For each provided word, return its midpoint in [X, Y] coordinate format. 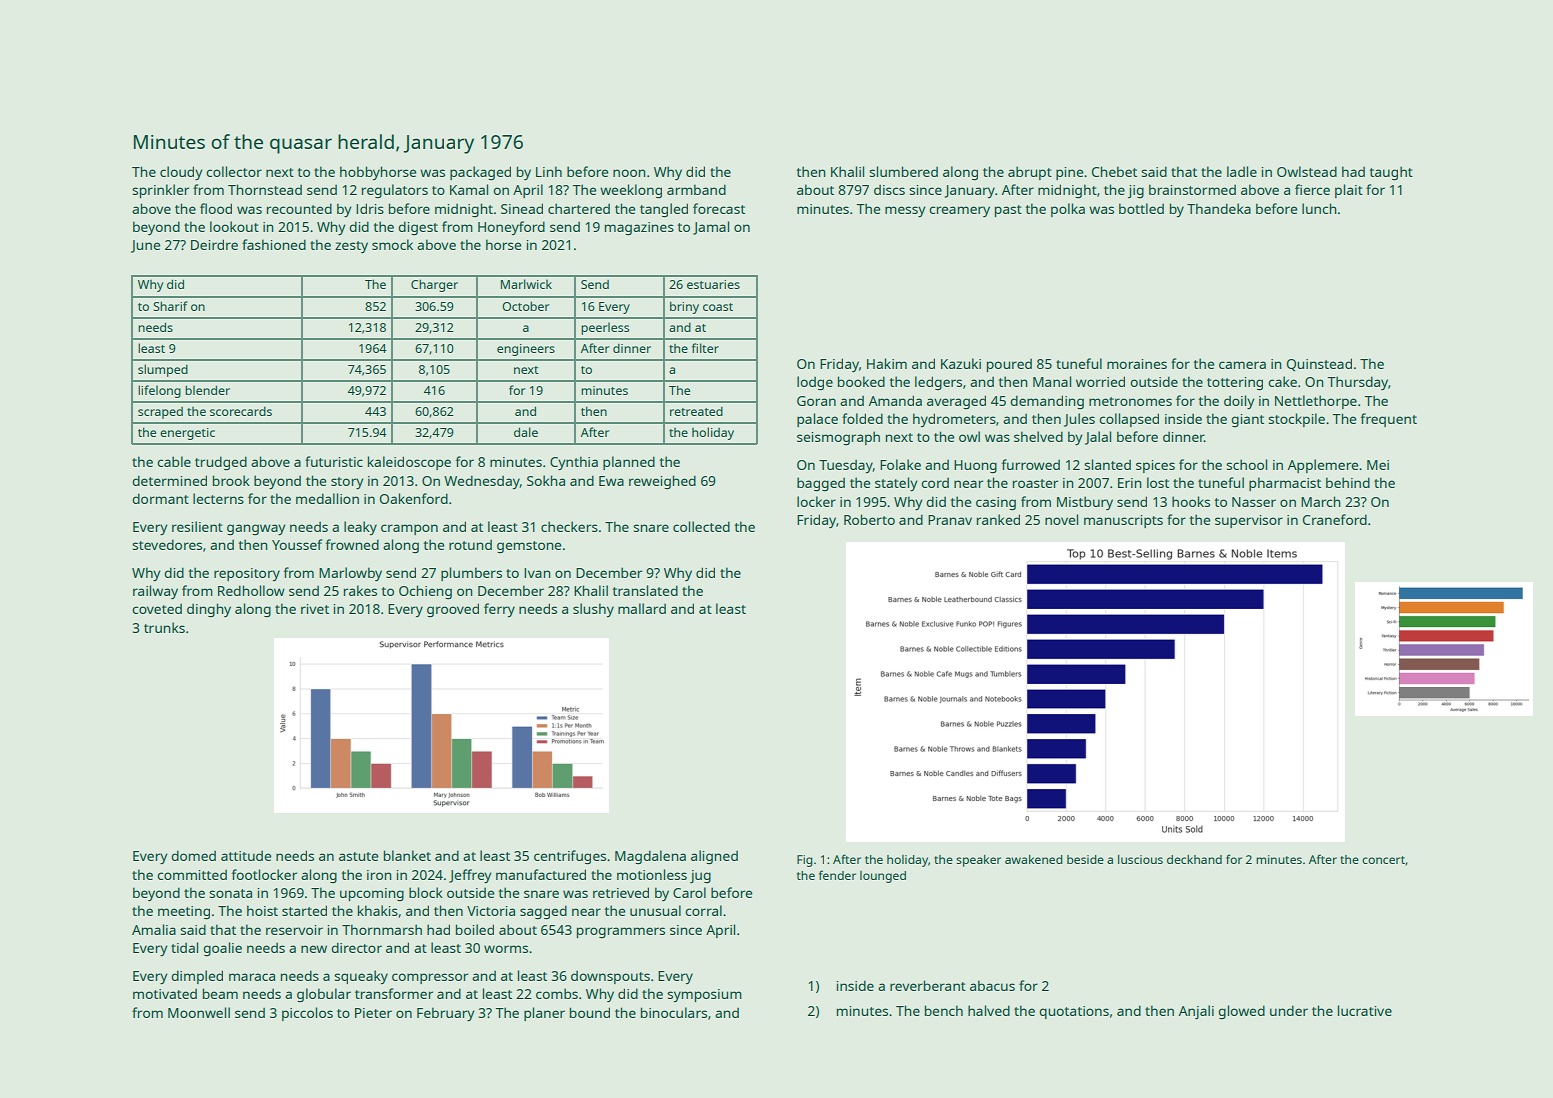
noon [629, 173]
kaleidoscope [409, 463]
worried [1100, 381]
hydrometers [954, 420]
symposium [704, 995]
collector [234, 171]
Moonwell [199, 1012]
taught [1391, 173]
